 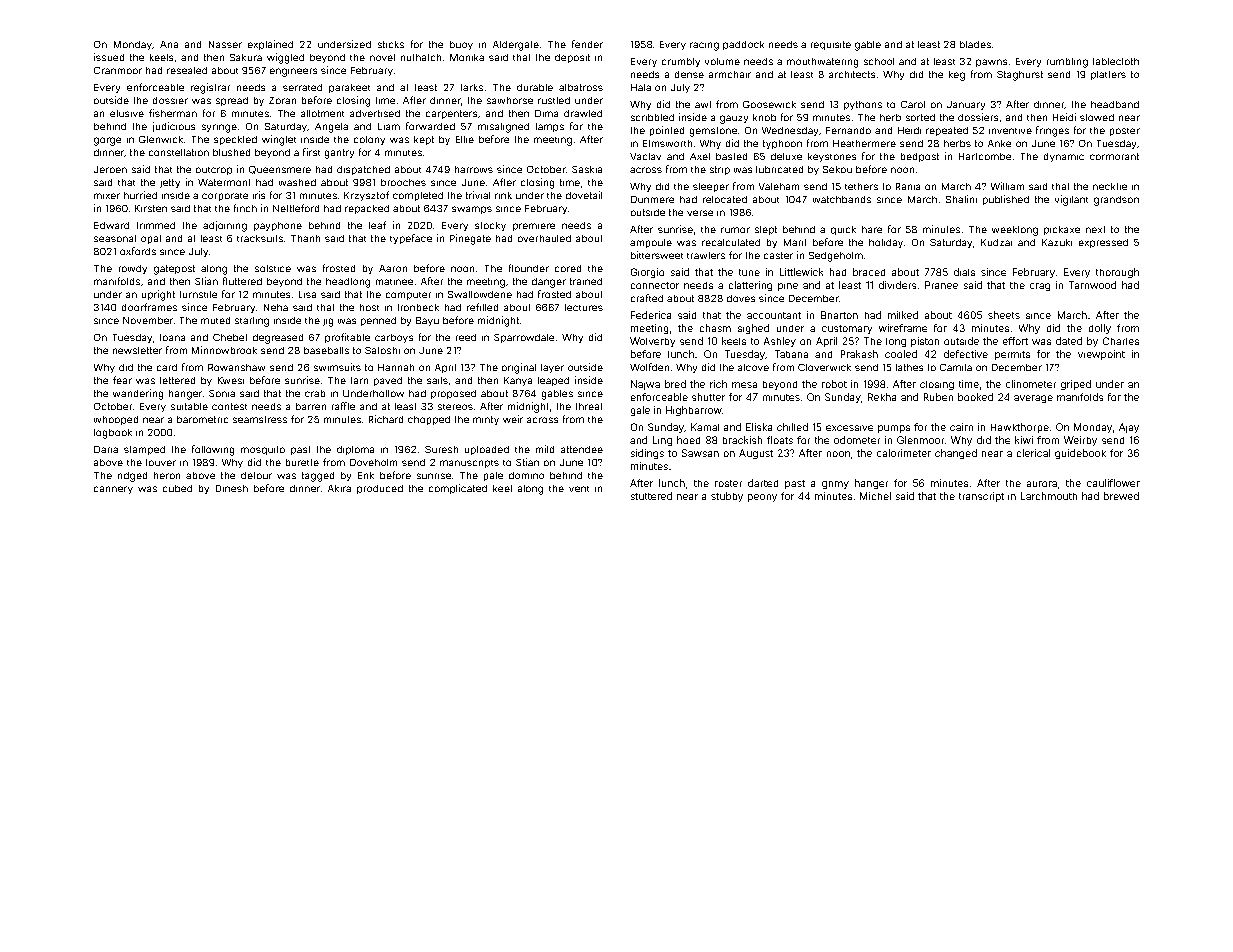 I want to click on repacked, so click(x=367, y=209).
